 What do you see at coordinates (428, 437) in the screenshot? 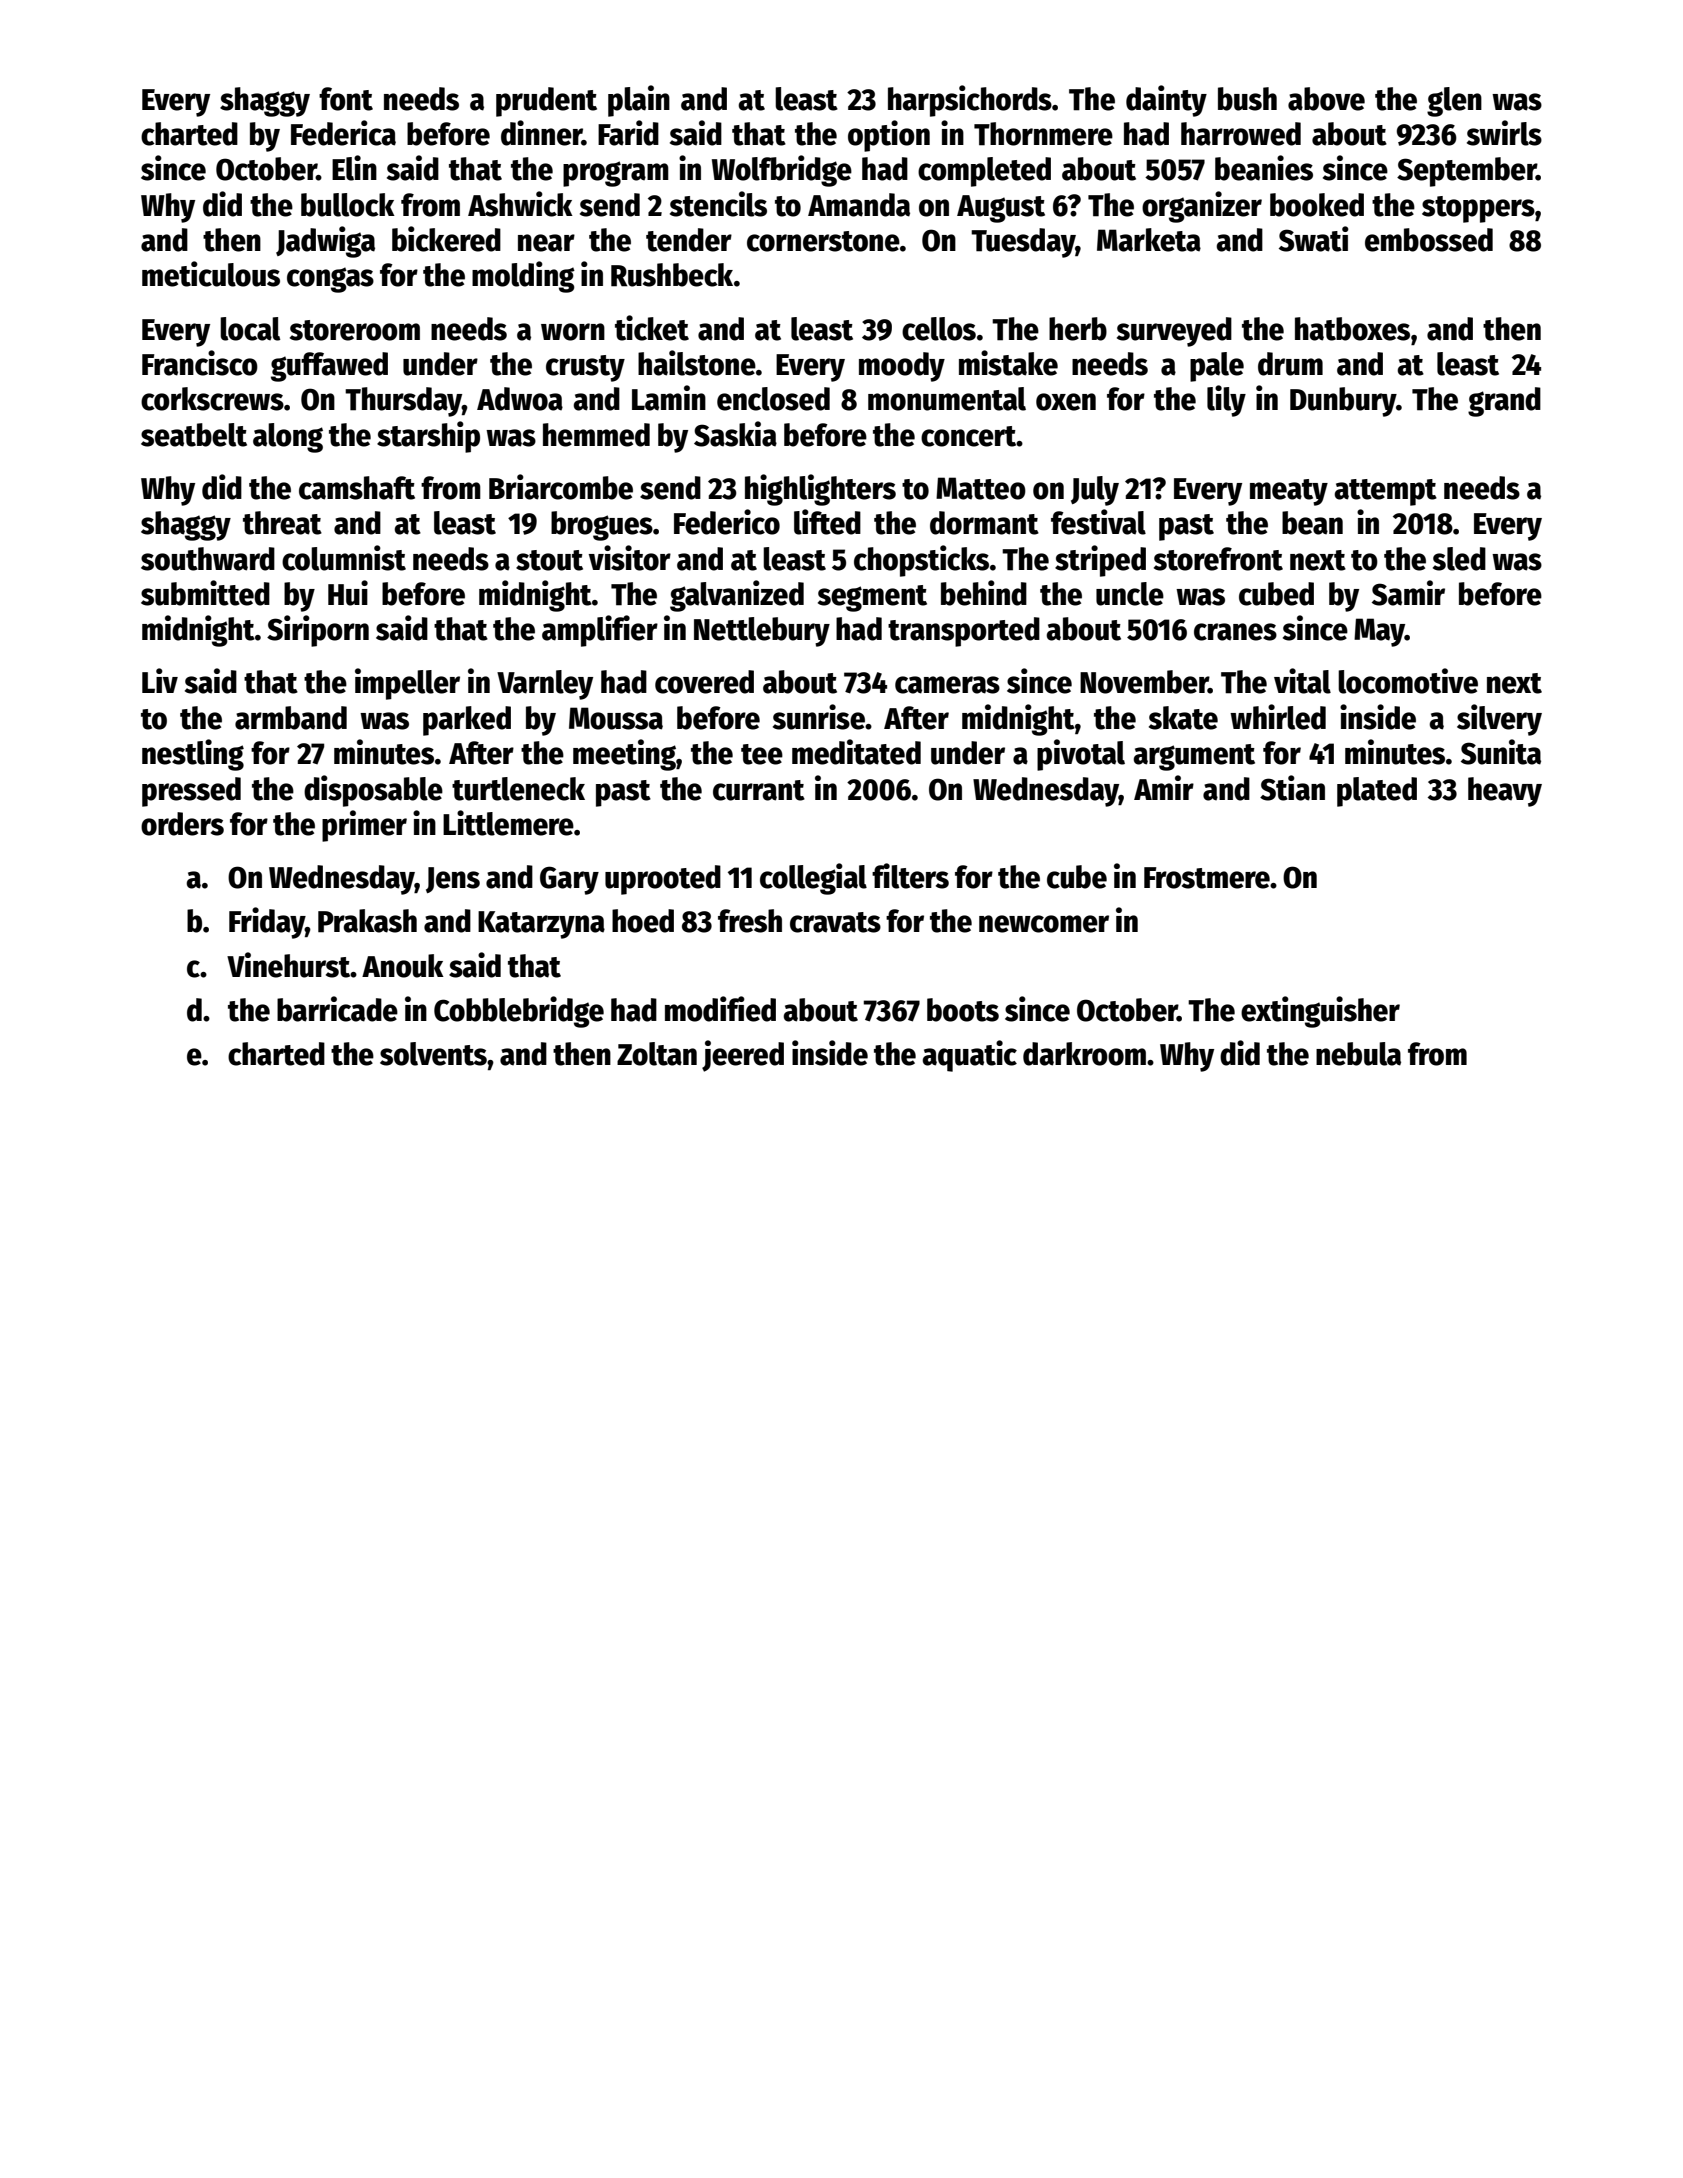
I see `starship` at bounding box center [428, 437].
